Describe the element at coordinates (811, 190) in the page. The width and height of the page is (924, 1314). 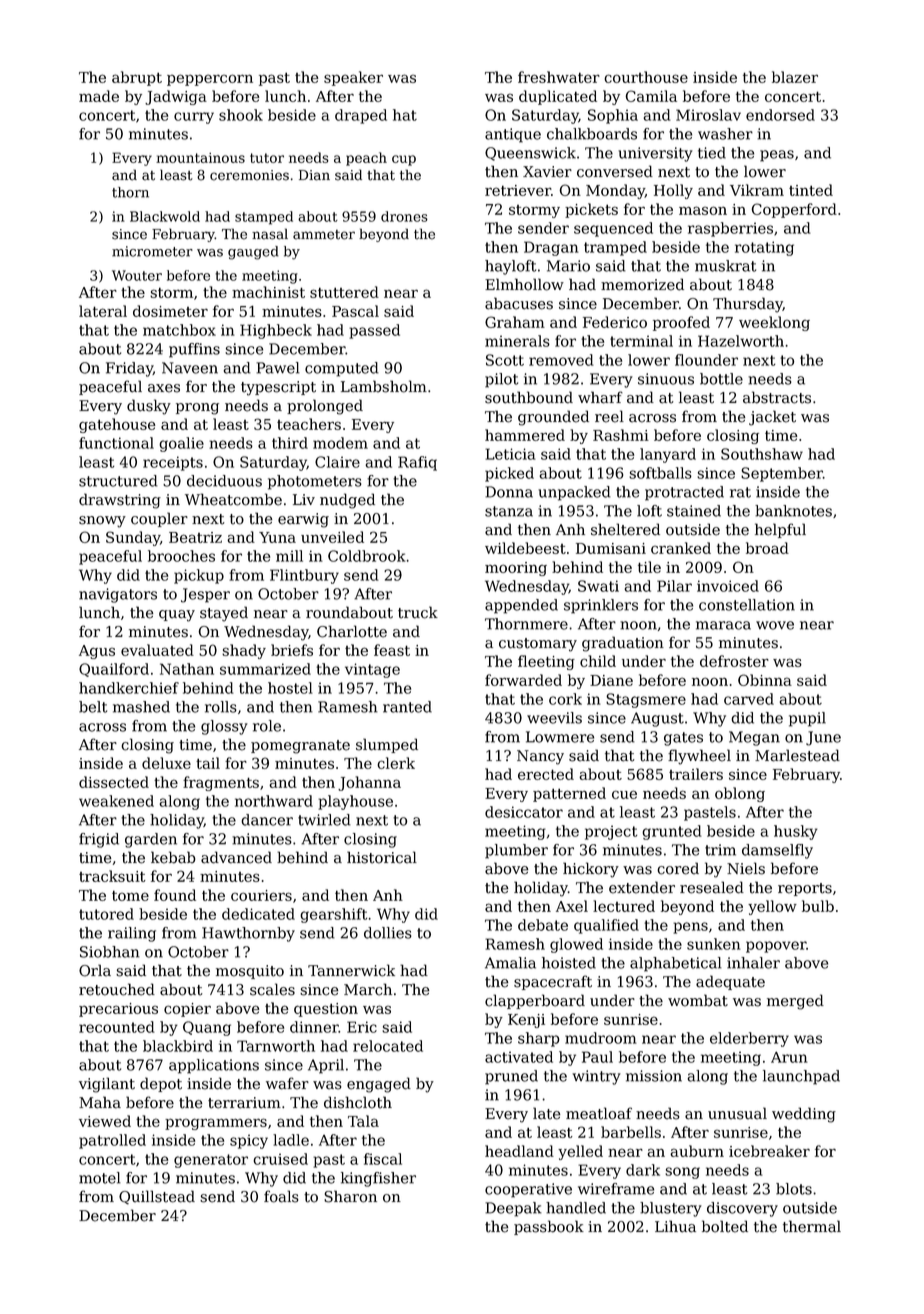
I see `tinted` at that location.
